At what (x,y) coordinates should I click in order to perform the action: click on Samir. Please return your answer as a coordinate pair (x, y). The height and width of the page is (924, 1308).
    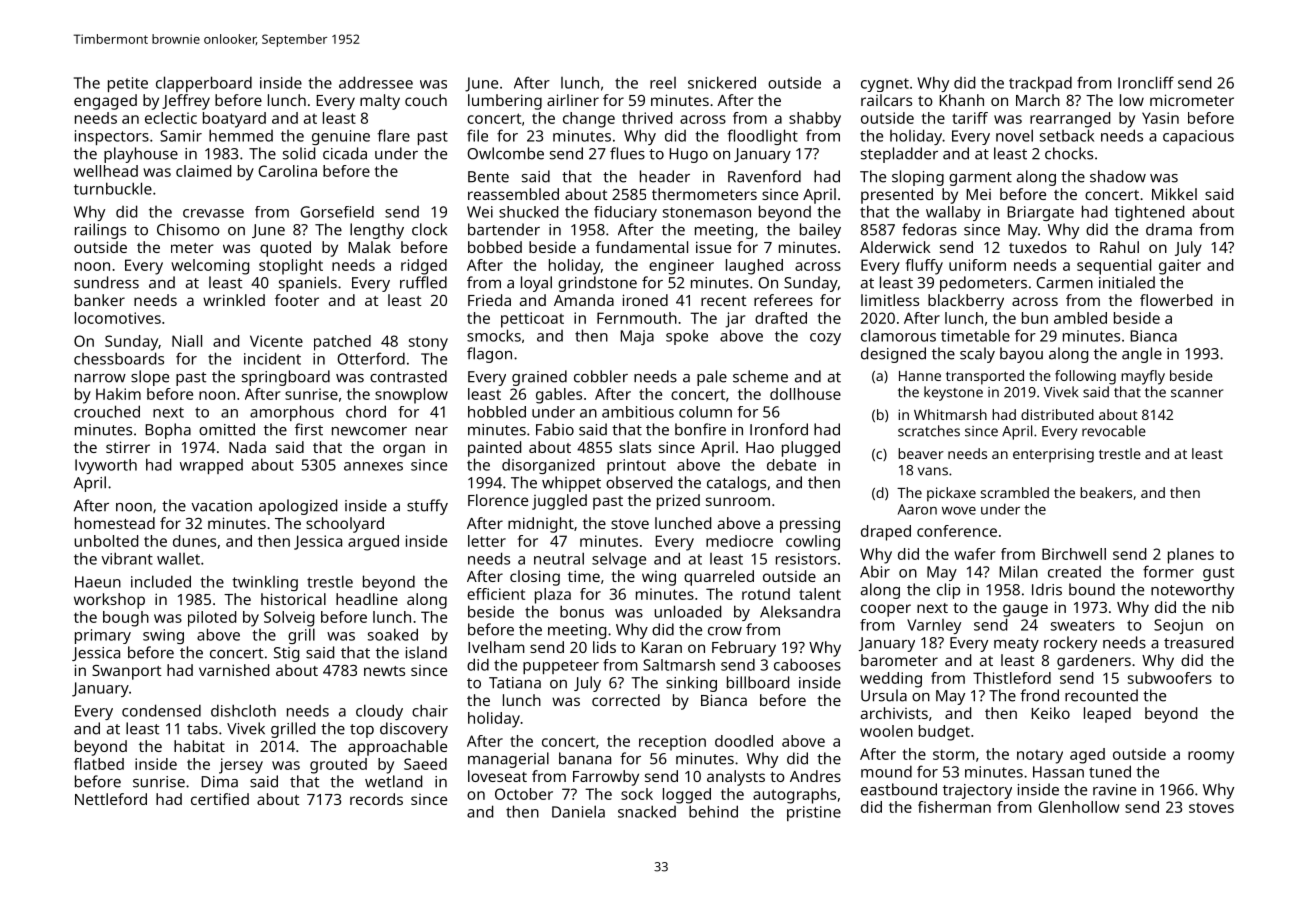
    Looking at the image, I should click on (181, 136).
